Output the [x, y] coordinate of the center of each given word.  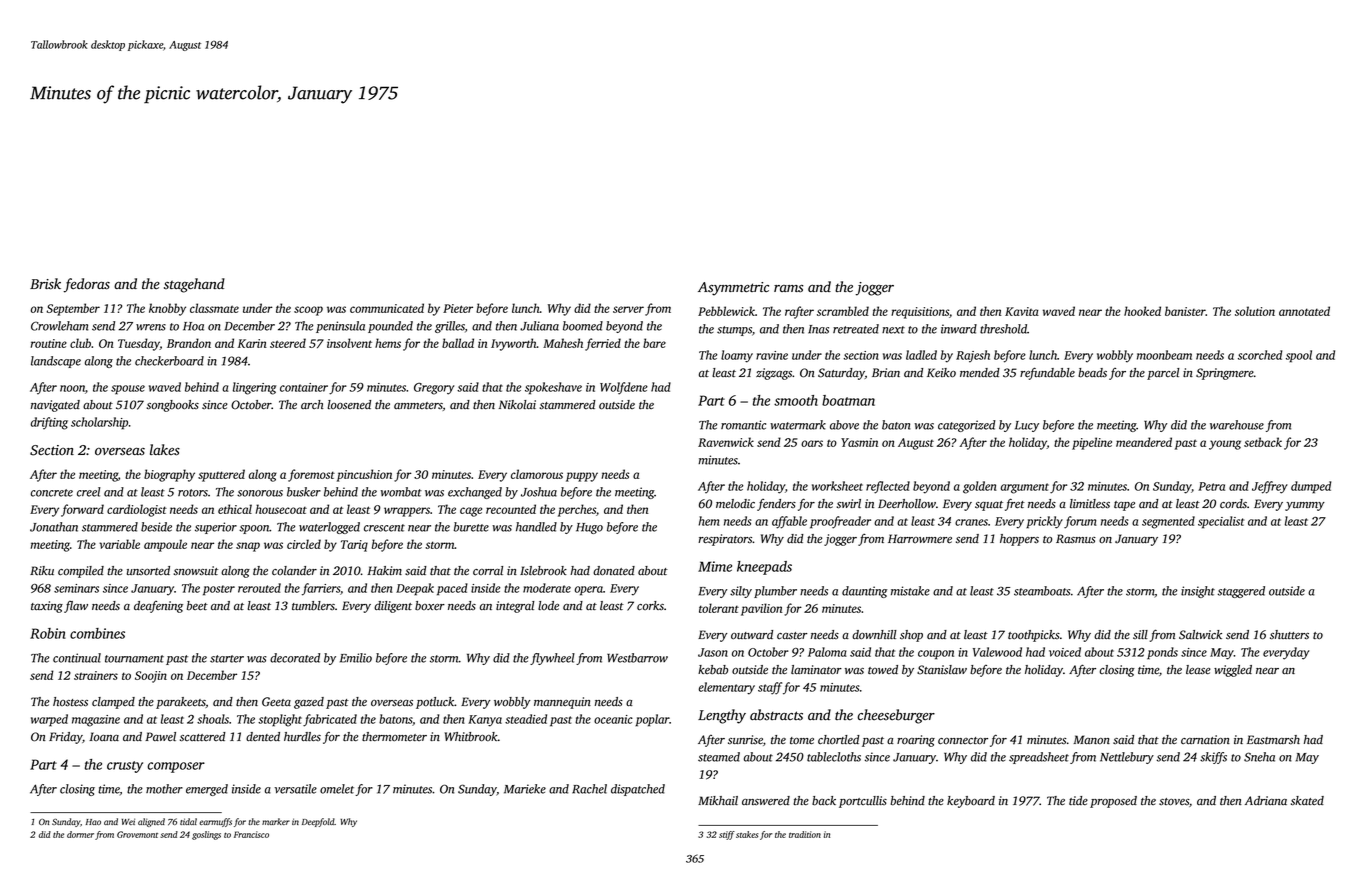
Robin [48, 633]
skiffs [1213, 758]
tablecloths [834, 757]
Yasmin [859, 442]
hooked [1142, 311]
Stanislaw [942, 670]
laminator [816, 670]
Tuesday [139, 344]
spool [1299, 356]
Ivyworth [514, 344]
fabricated [330, 720]
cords [1233, 504]
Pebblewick [726, 311]
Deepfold [318, 822]
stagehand [194, 285]
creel [89, 492]
